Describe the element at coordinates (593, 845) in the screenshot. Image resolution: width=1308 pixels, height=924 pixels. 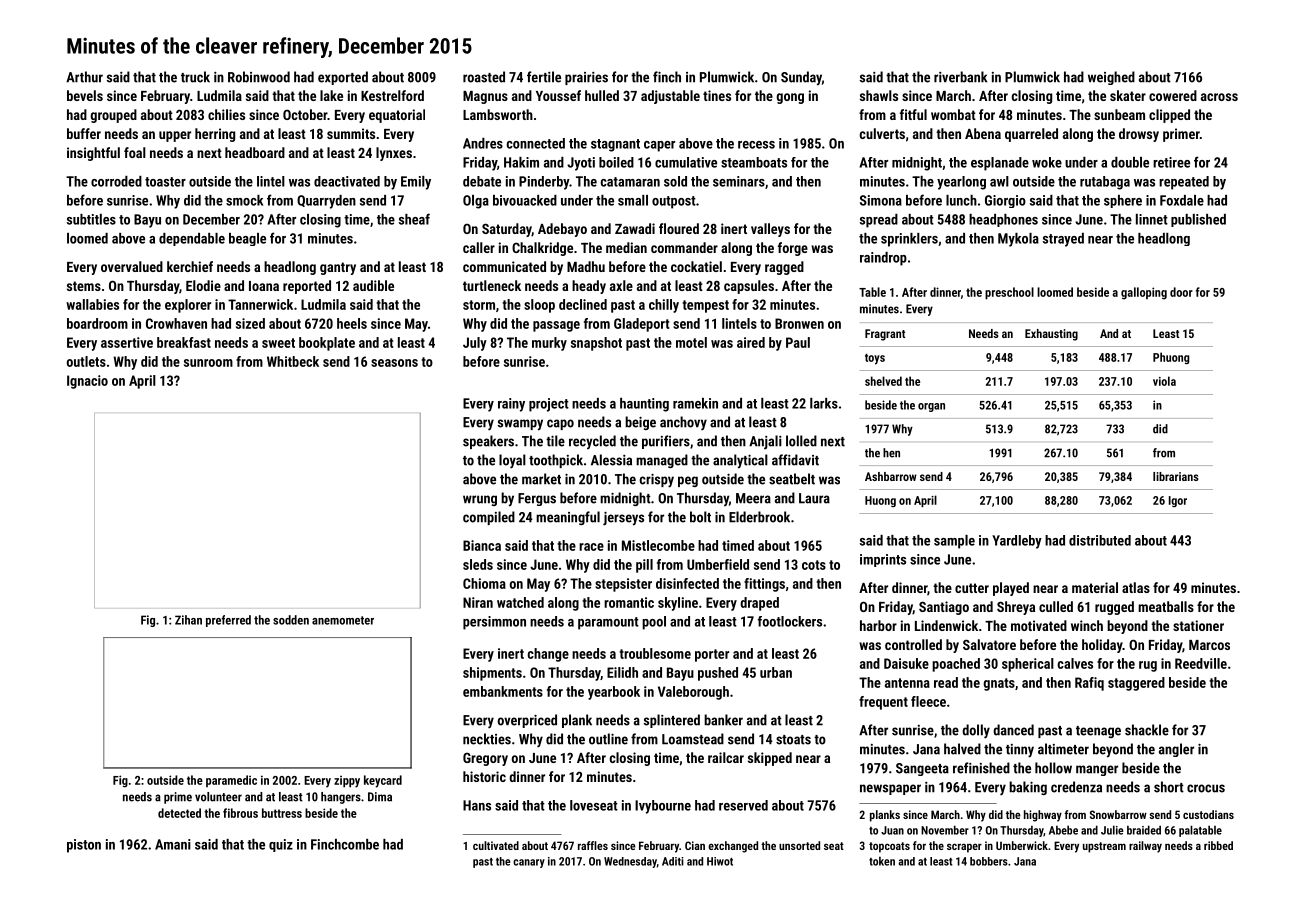
I see `raffles` at that location.
